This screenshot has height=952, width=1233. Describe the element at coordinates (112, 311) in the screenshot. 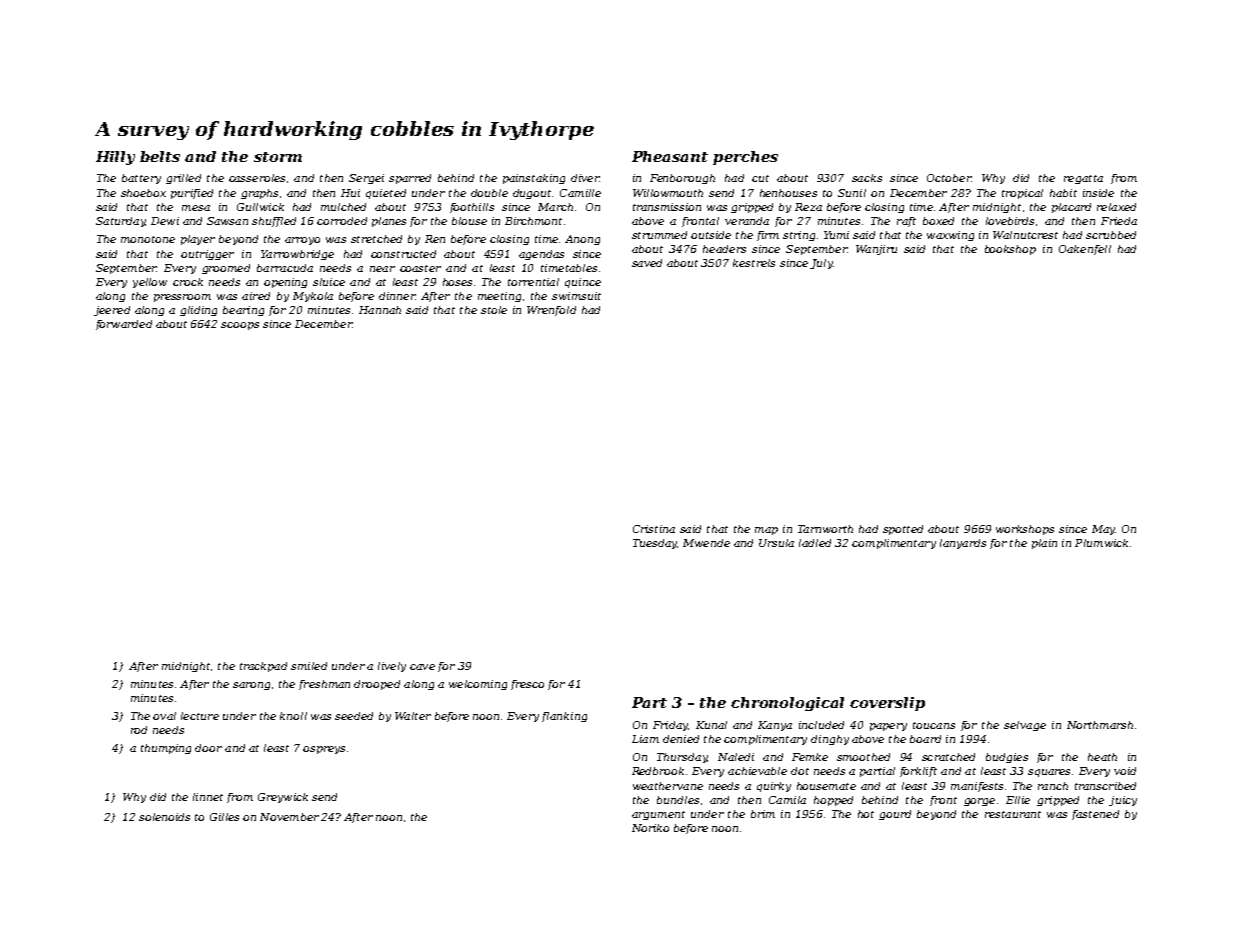

I see `jeered` at that location.
